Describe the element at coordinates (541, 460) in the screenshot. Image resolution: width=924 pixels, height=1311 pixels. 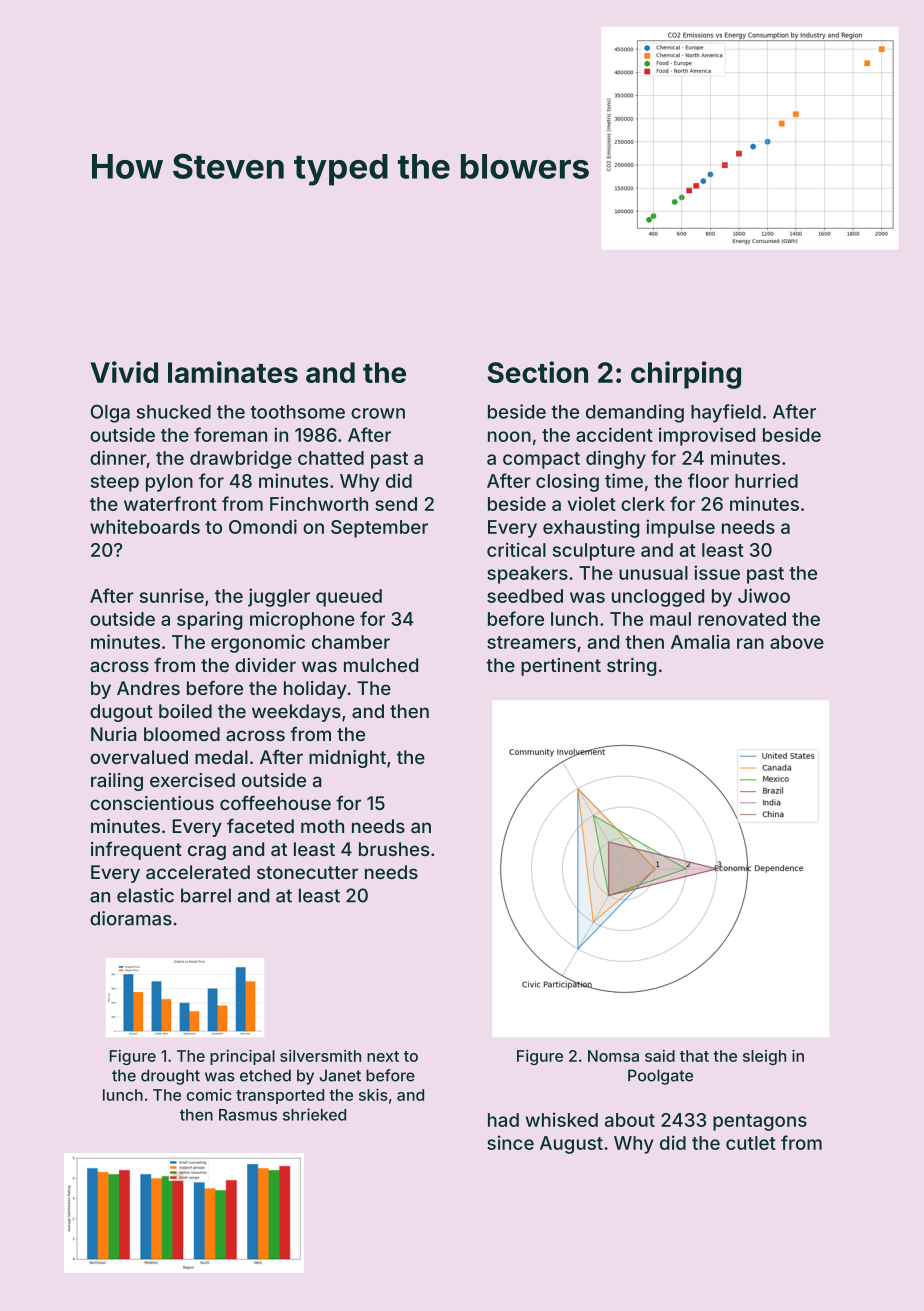
I see `compact` at that location.
